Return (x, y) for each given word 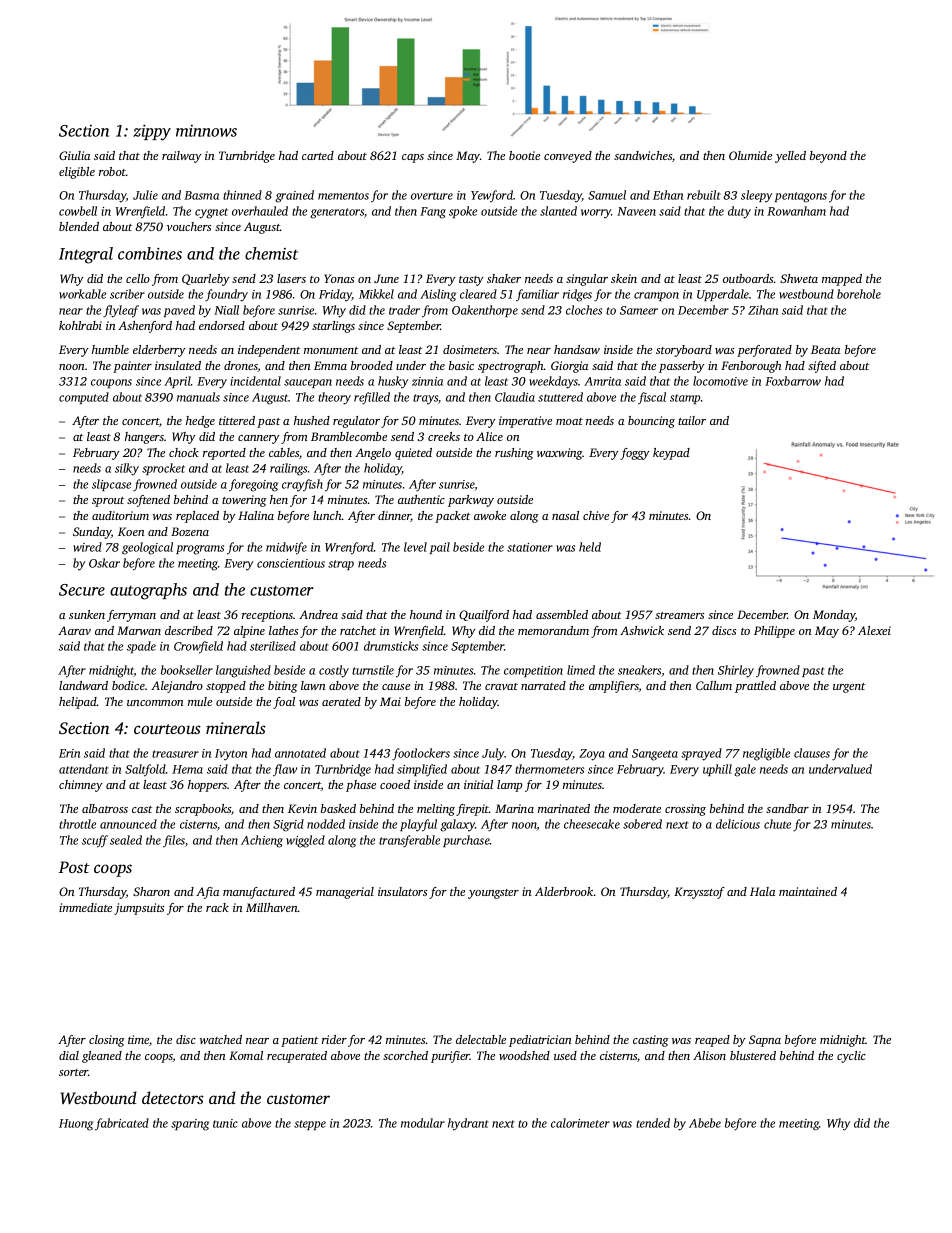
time (138, 1039)
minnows (206, 131)
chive (596, 515)
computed (84, 398)
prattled (755, 687)
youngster (493, 894)
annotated (300, 753)
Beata (825, 349)
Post (74, 867)
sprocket (163, 469)
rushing (514, 454)
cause (396, 687)
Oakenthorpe (485, 311)
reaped (712, 1041)
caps (413, 158)
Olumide (750, 155)
